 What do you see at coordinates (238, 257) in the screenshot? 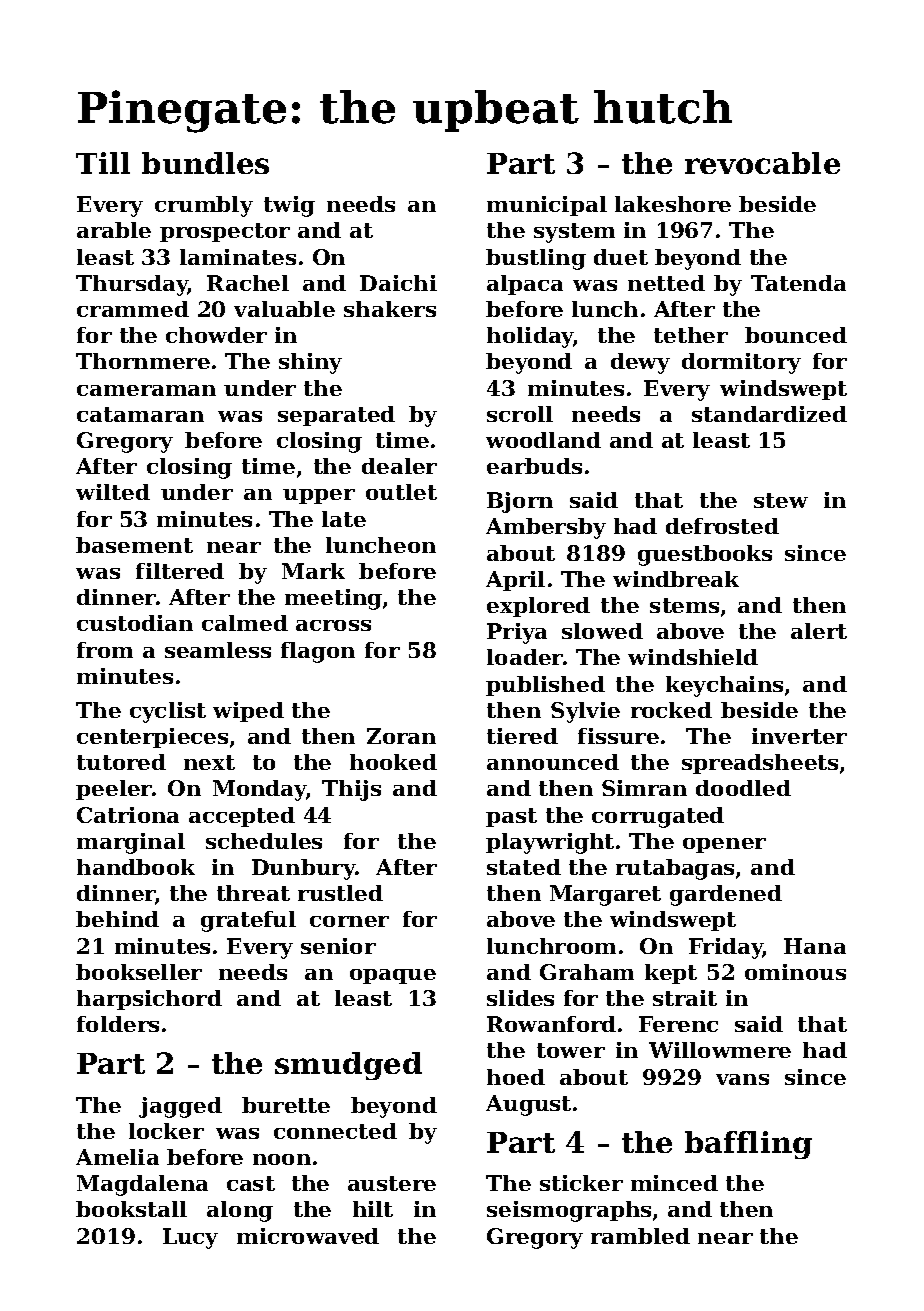
I see `laminates` at bounding box center [238, 257].
